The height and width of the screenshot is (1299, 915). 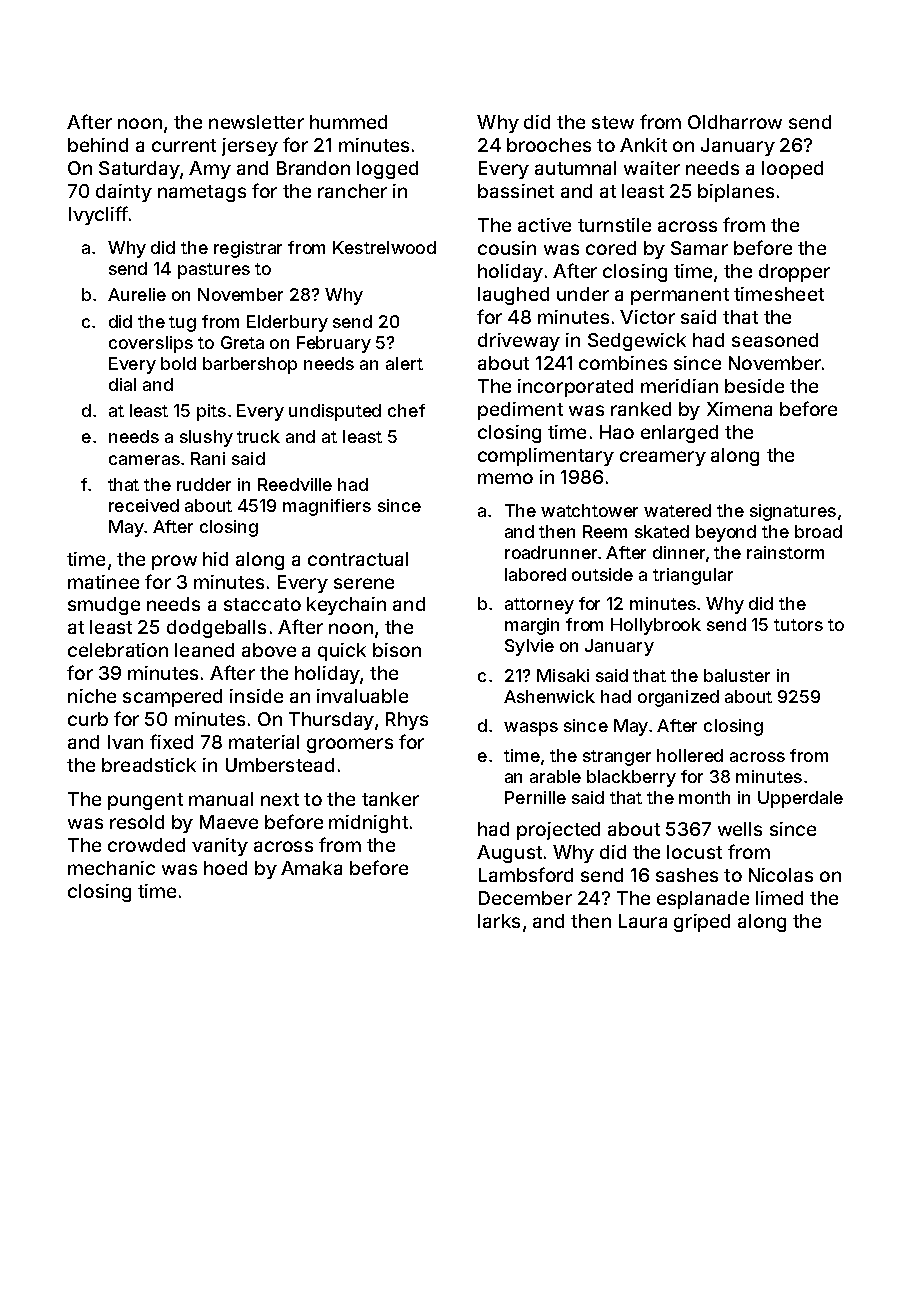 I want to click on Ivycliff, so click(x=98, y=215).
